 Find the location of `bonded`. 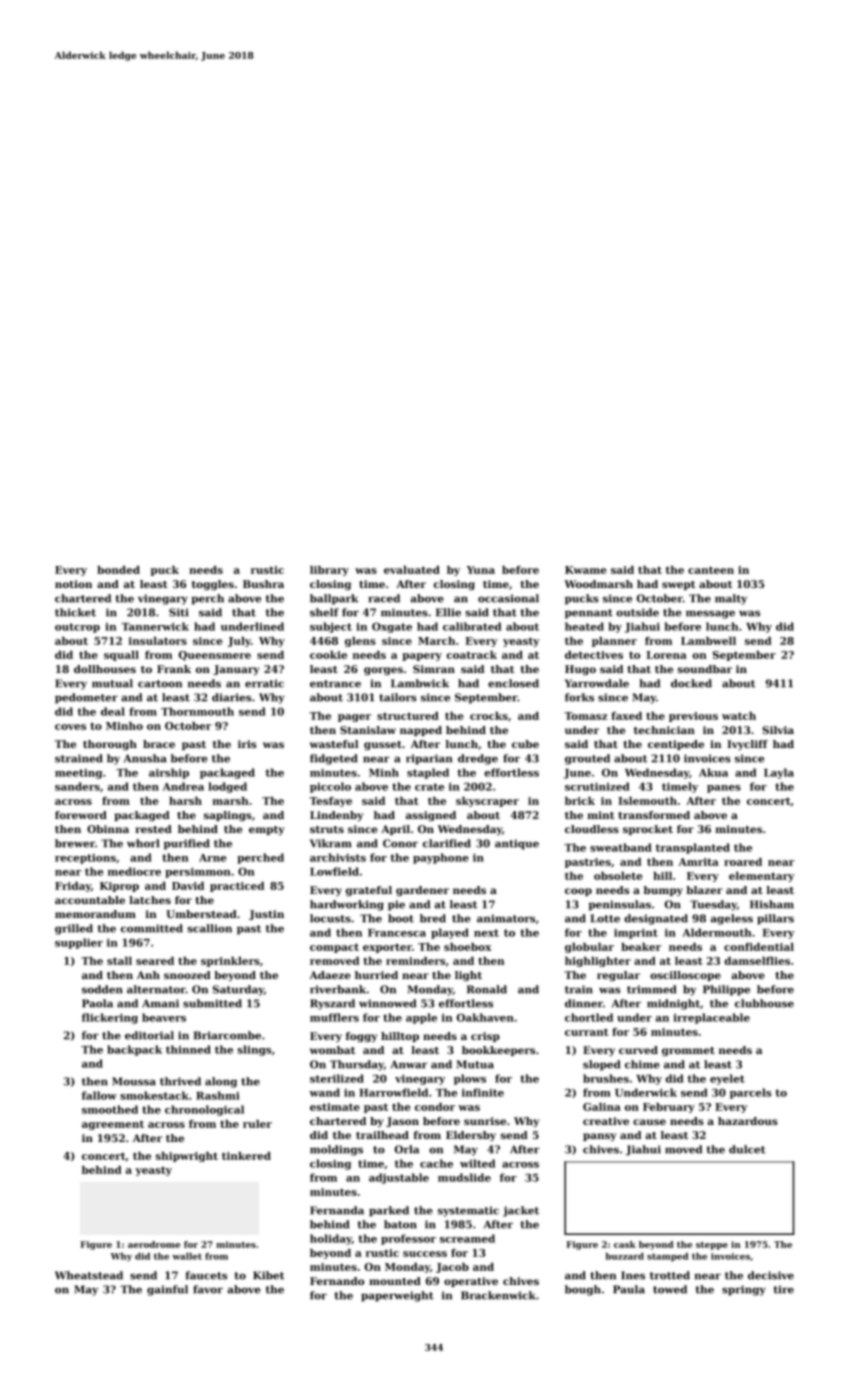

bonded is located at coordinates (118, 570).
